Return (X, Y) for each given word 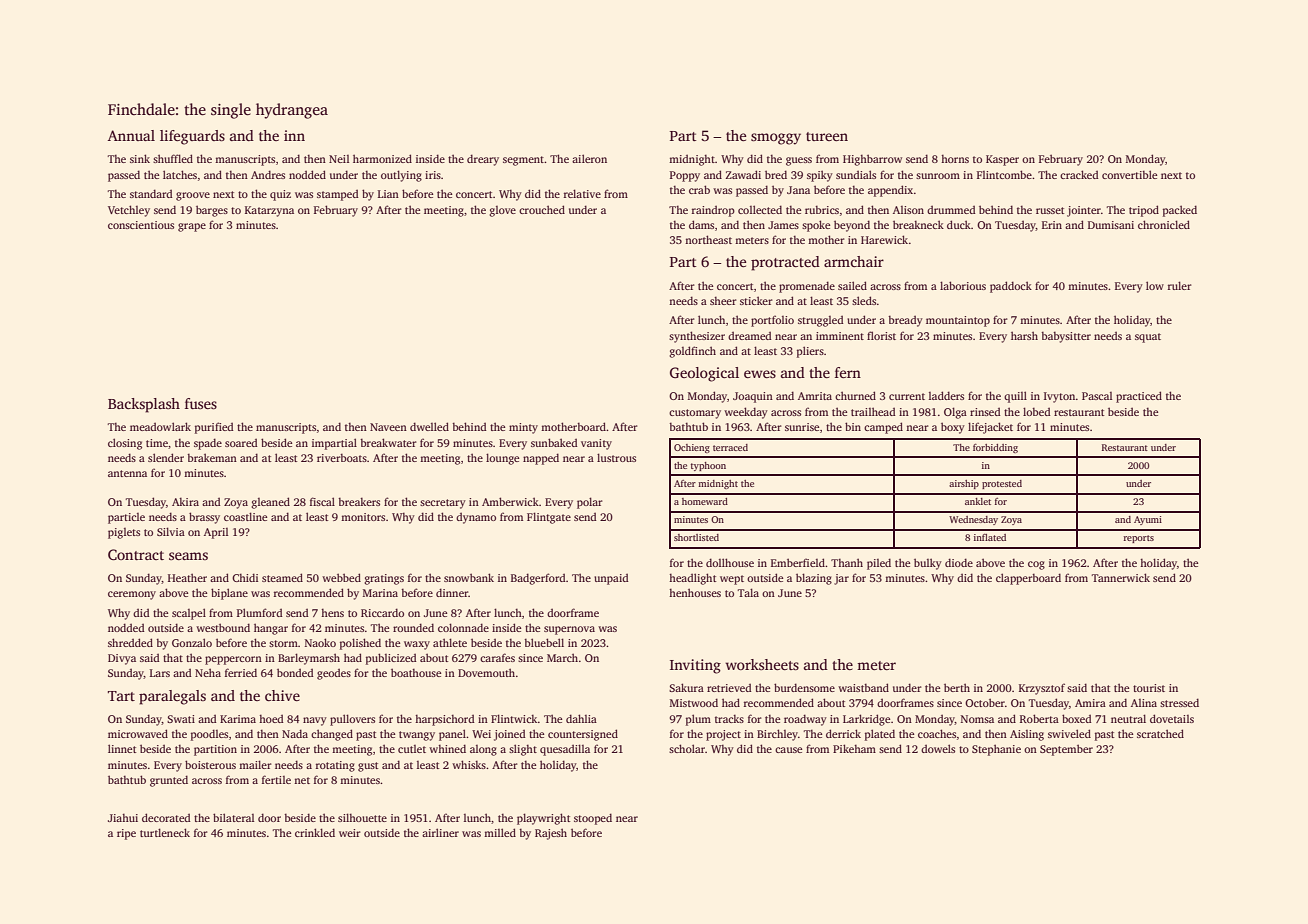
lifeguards (192, 137)
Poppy (685, 176)
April (216, 533)
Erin (1052, 225)
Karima (238, 719)
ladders (946, 395)
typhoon (708, 466)
